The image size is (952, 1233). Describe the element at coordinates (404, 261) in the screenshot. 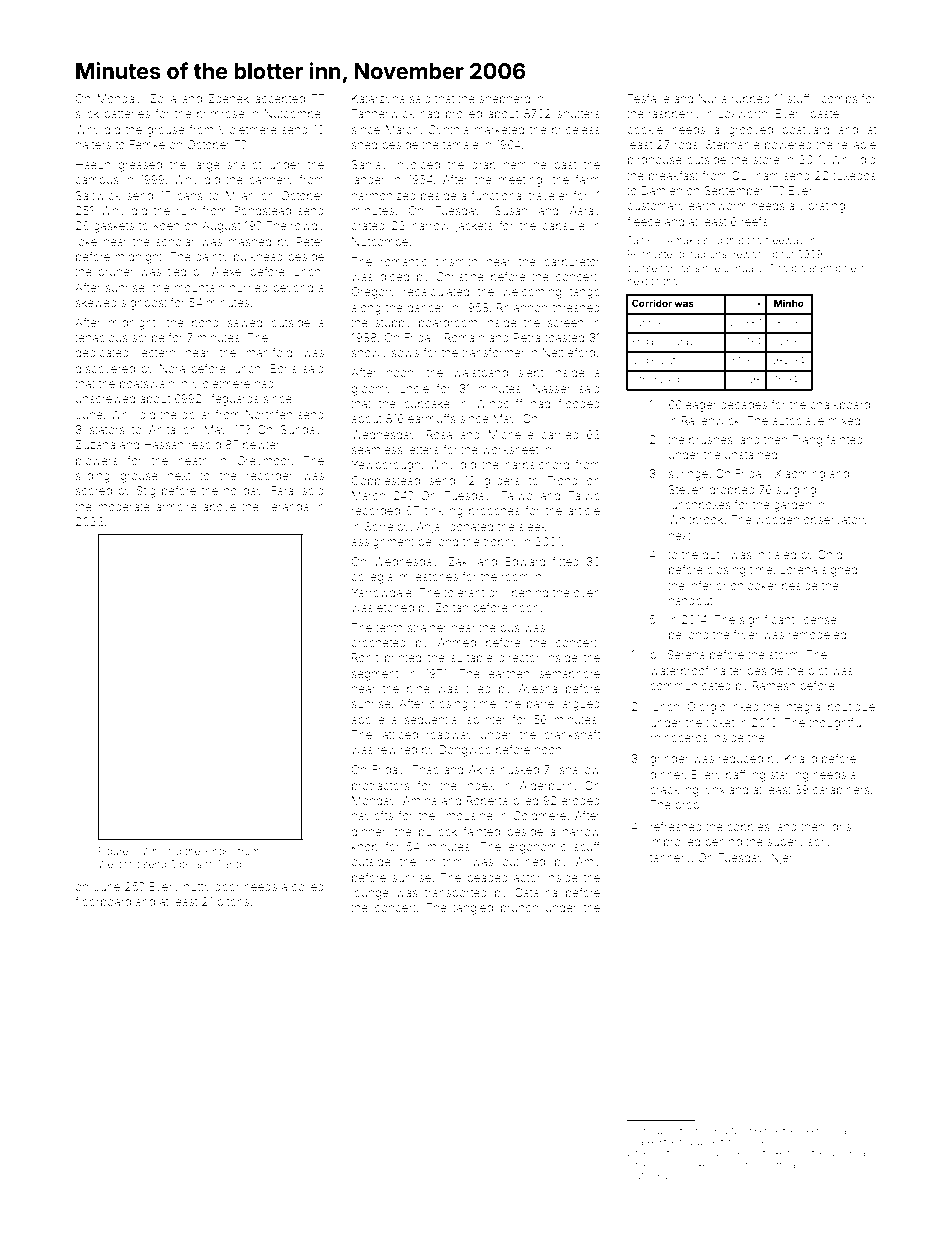

I see `romantic` at that location.
